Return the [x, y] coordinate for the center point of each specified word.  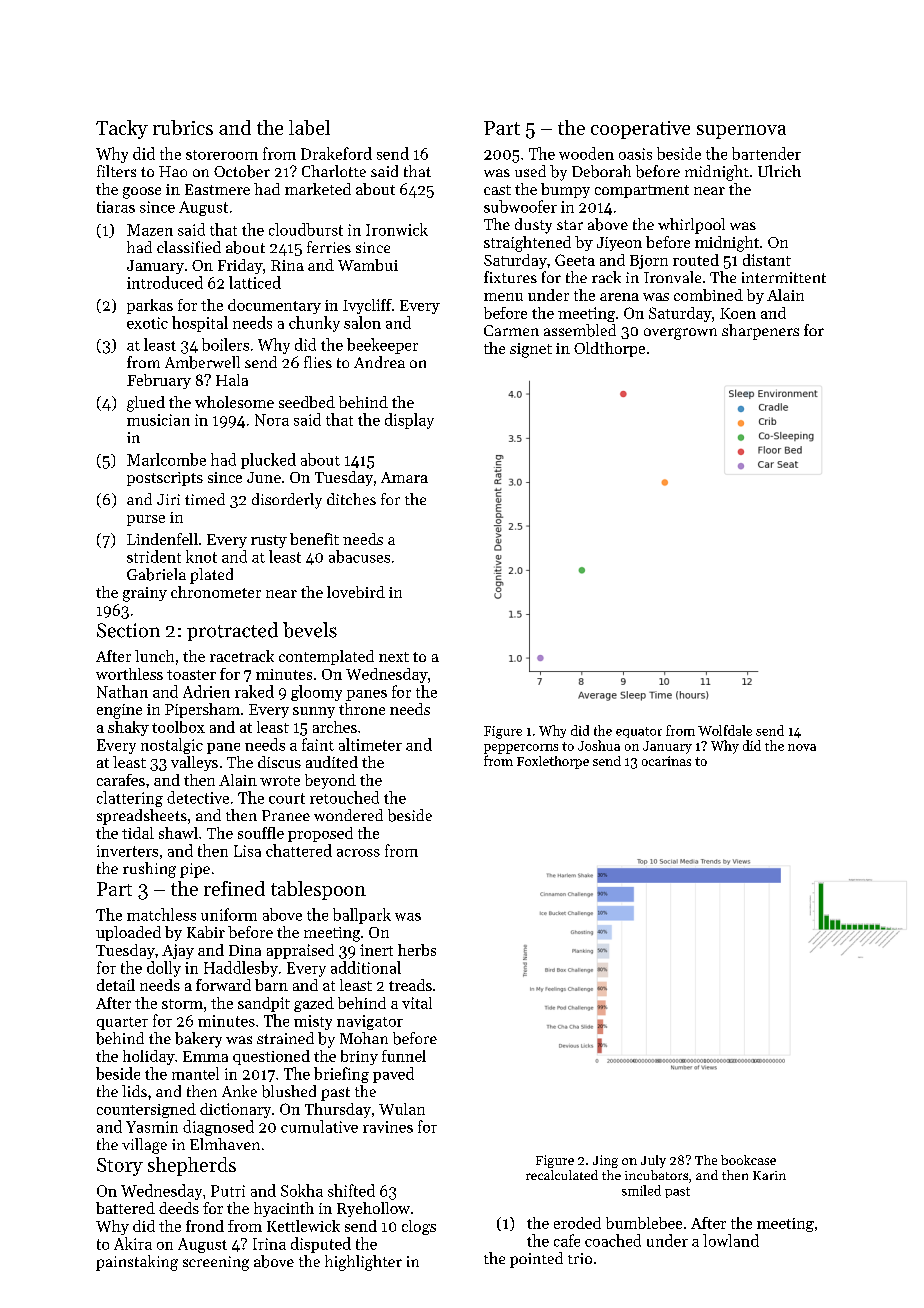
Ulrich [779, 171]
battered [125, 1208]
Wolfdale [725, 730]
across [358, 853]
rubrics [183, 127]
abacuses [359, 556]
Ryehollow [373, 1209]
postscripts [165, 479]
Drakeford [336, 153]
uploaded [128, 933]
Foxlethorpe [553, 762]
